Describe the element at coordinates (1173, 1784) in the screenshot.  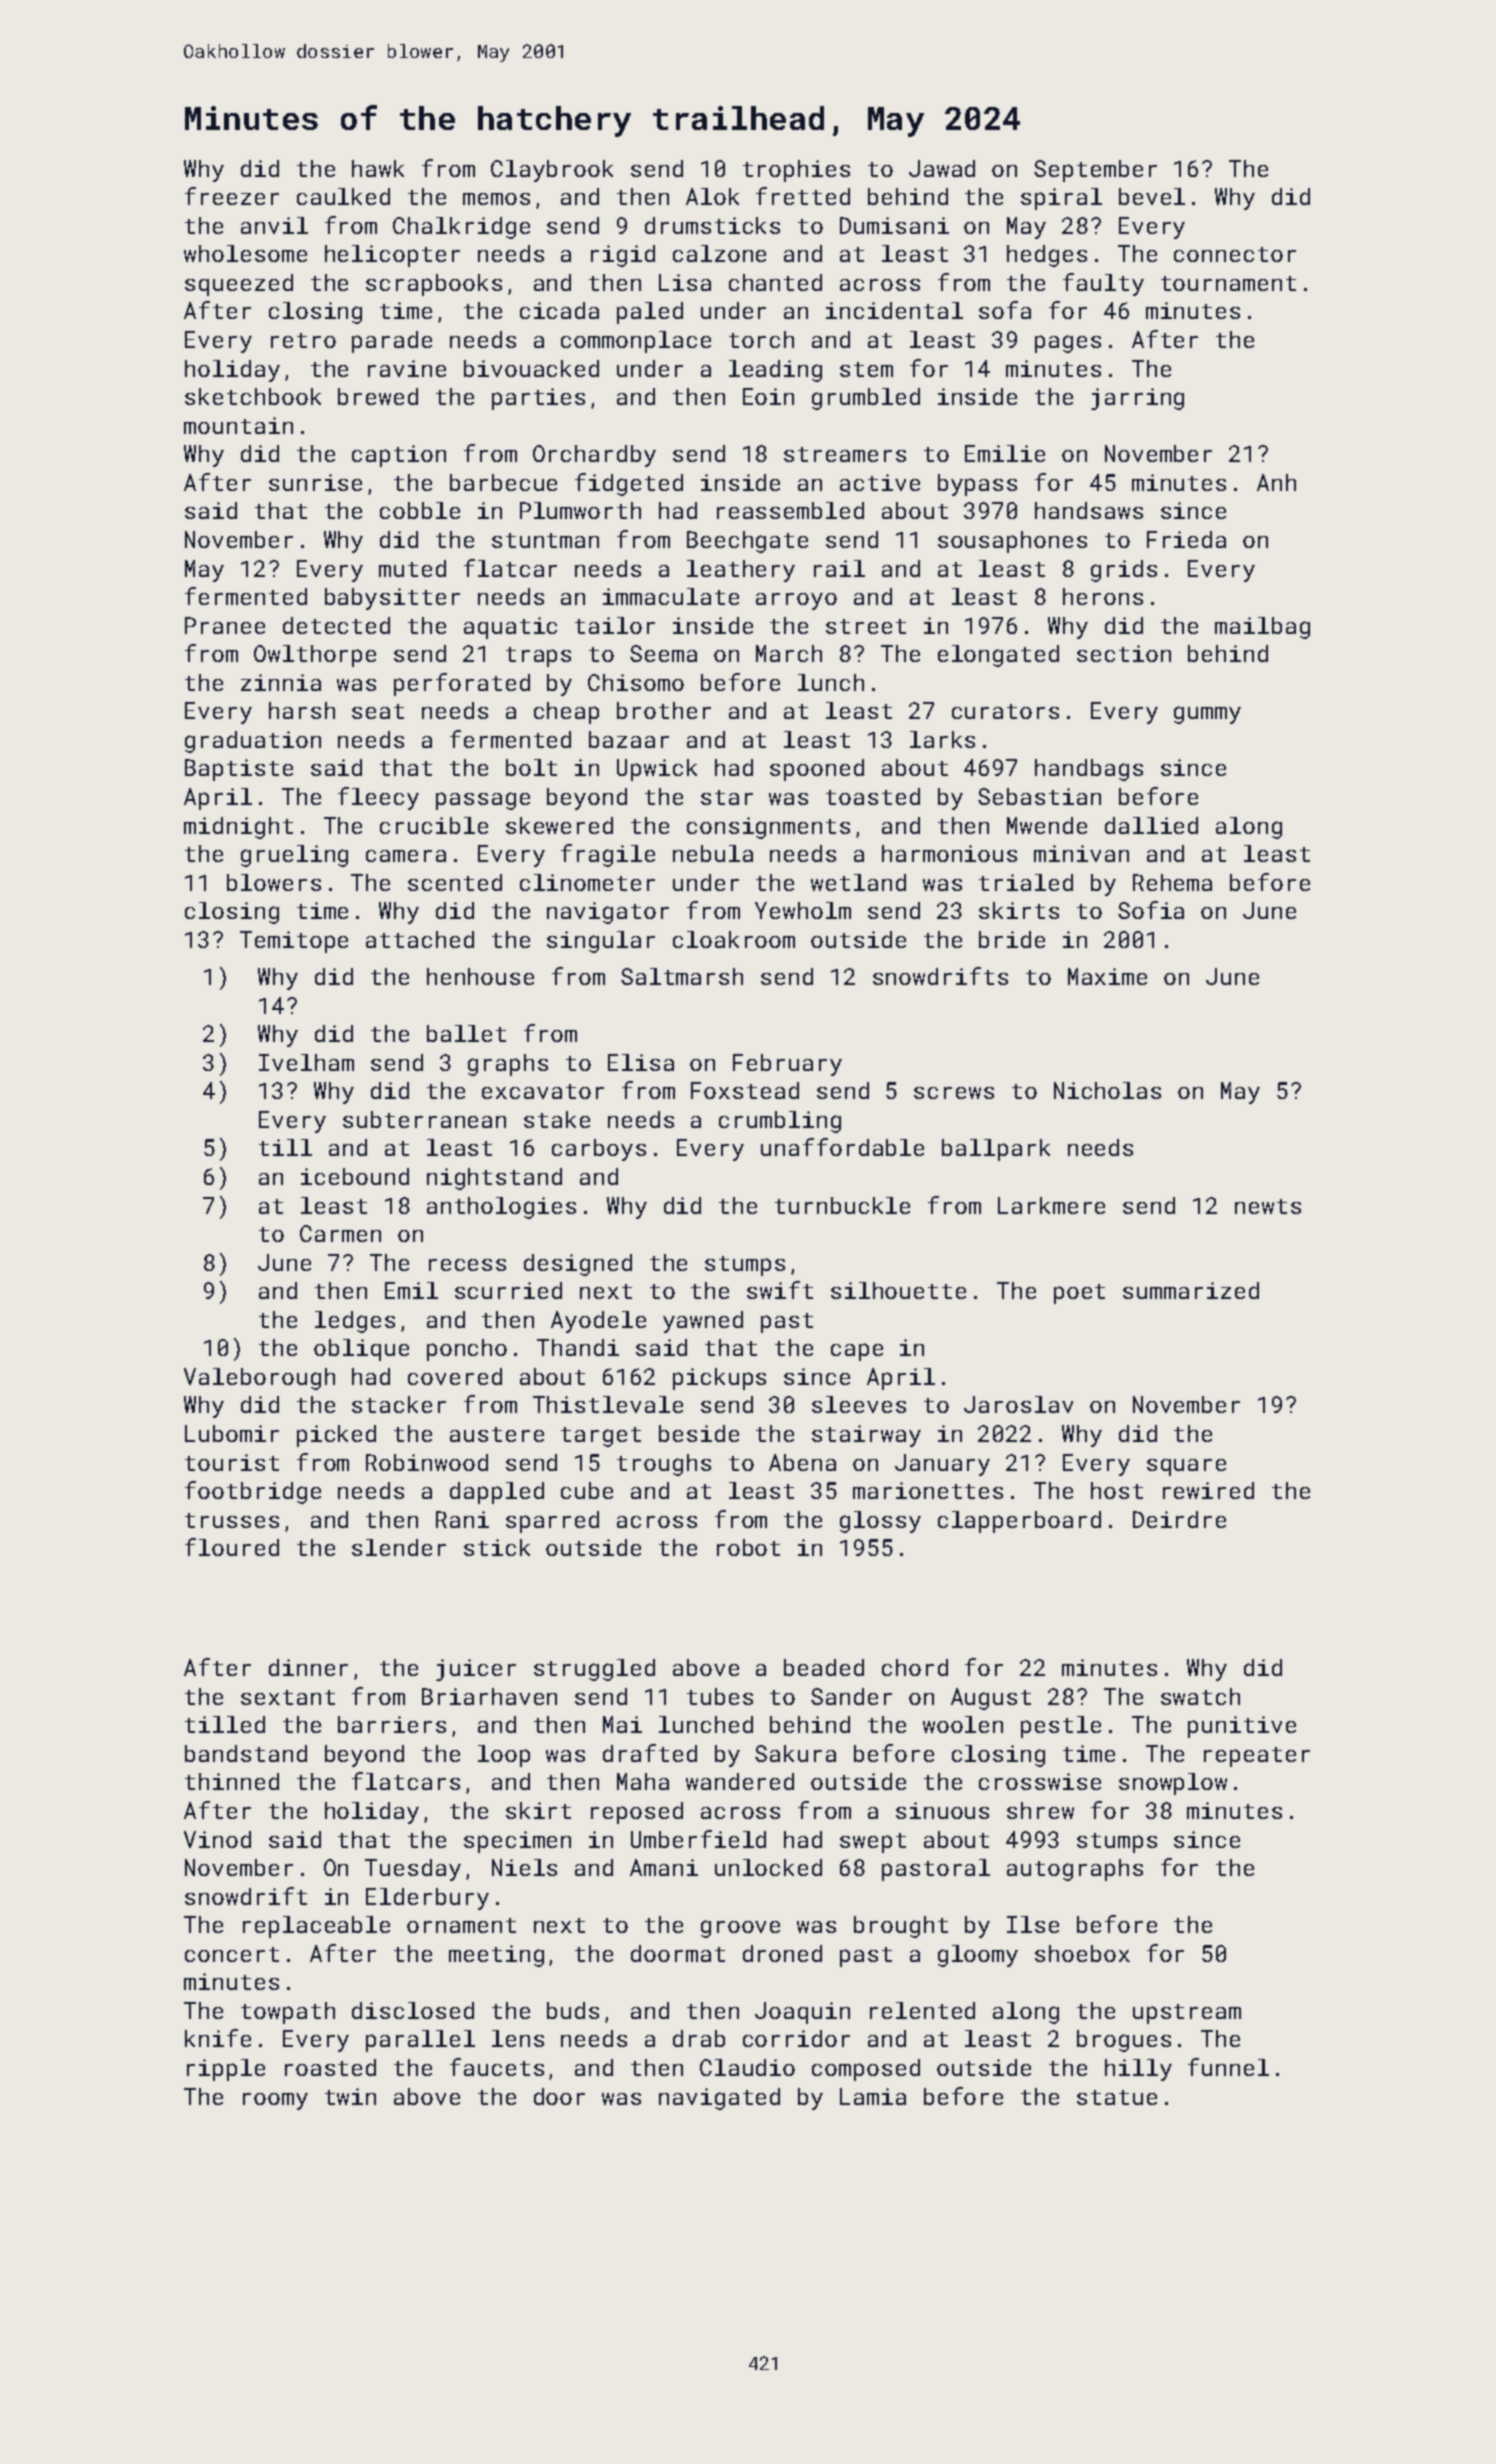
I see `snowplow` at that location.
